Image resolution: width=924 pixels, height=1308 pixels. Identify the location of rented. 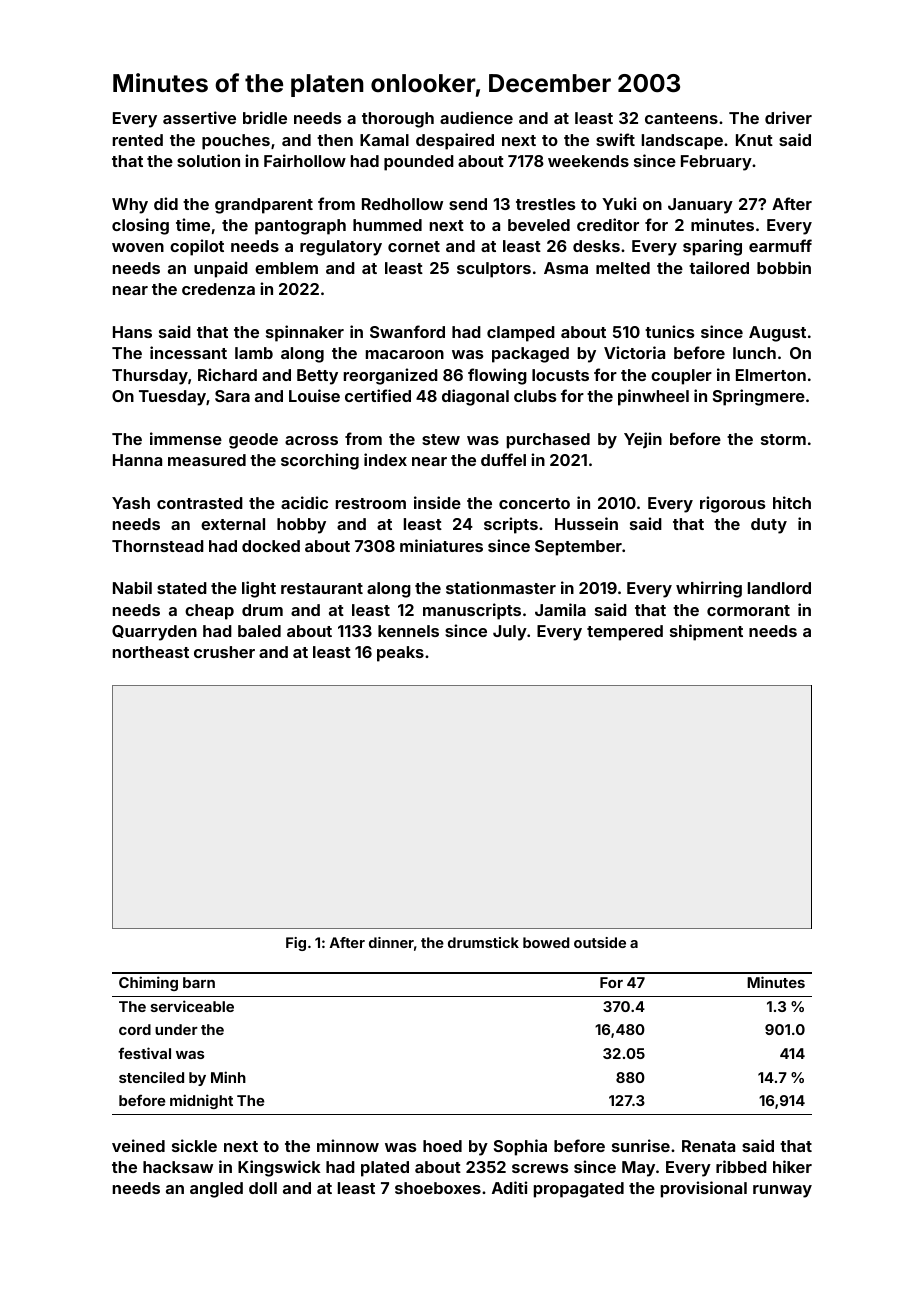
(138, 140).
